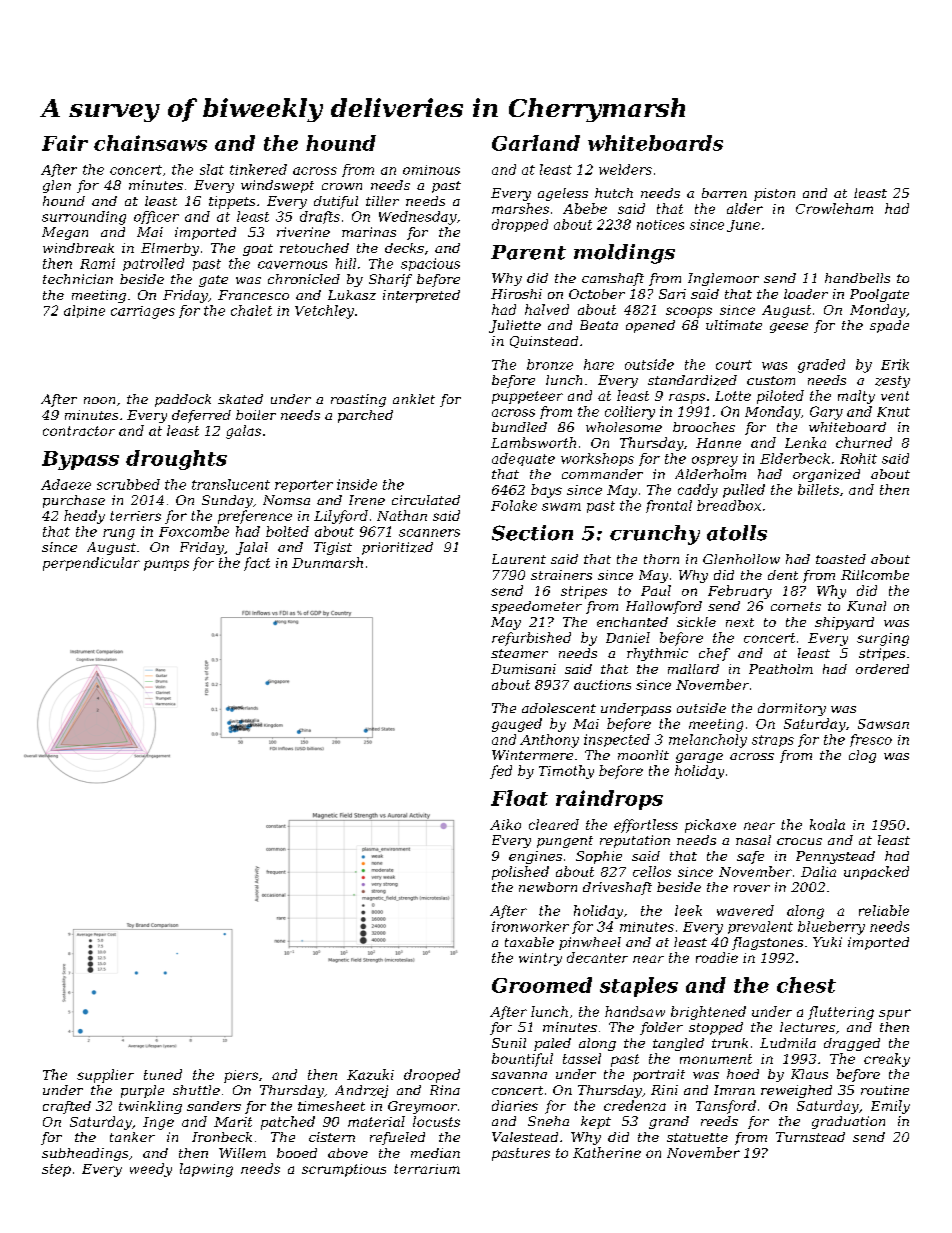 This screenshot has height=1233, width=952. Describe the element at coordinates (414, 399) in the screenshot. I see `anklet` at that location.
